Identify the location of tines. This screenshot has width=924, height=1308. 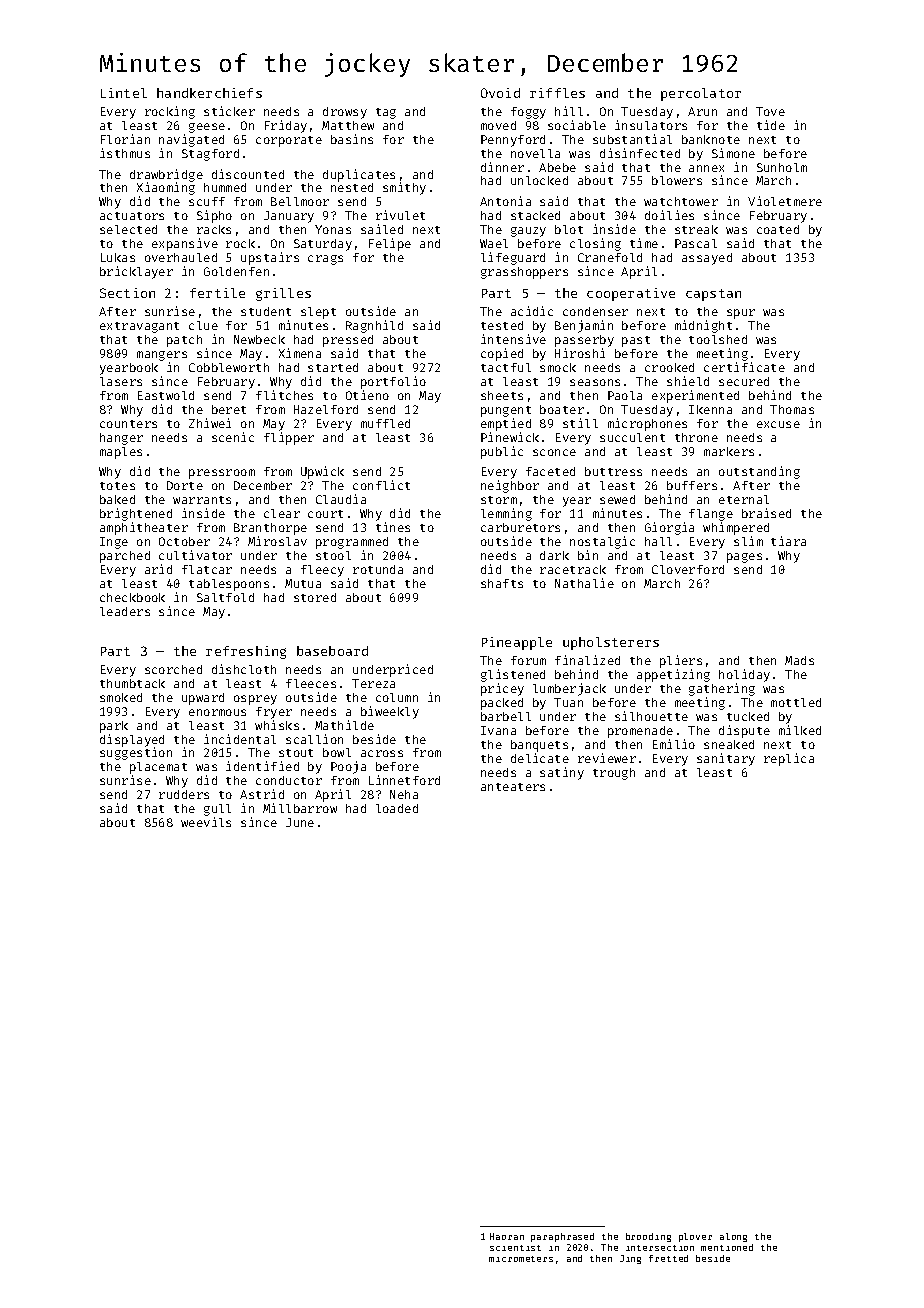
(393, 527).
